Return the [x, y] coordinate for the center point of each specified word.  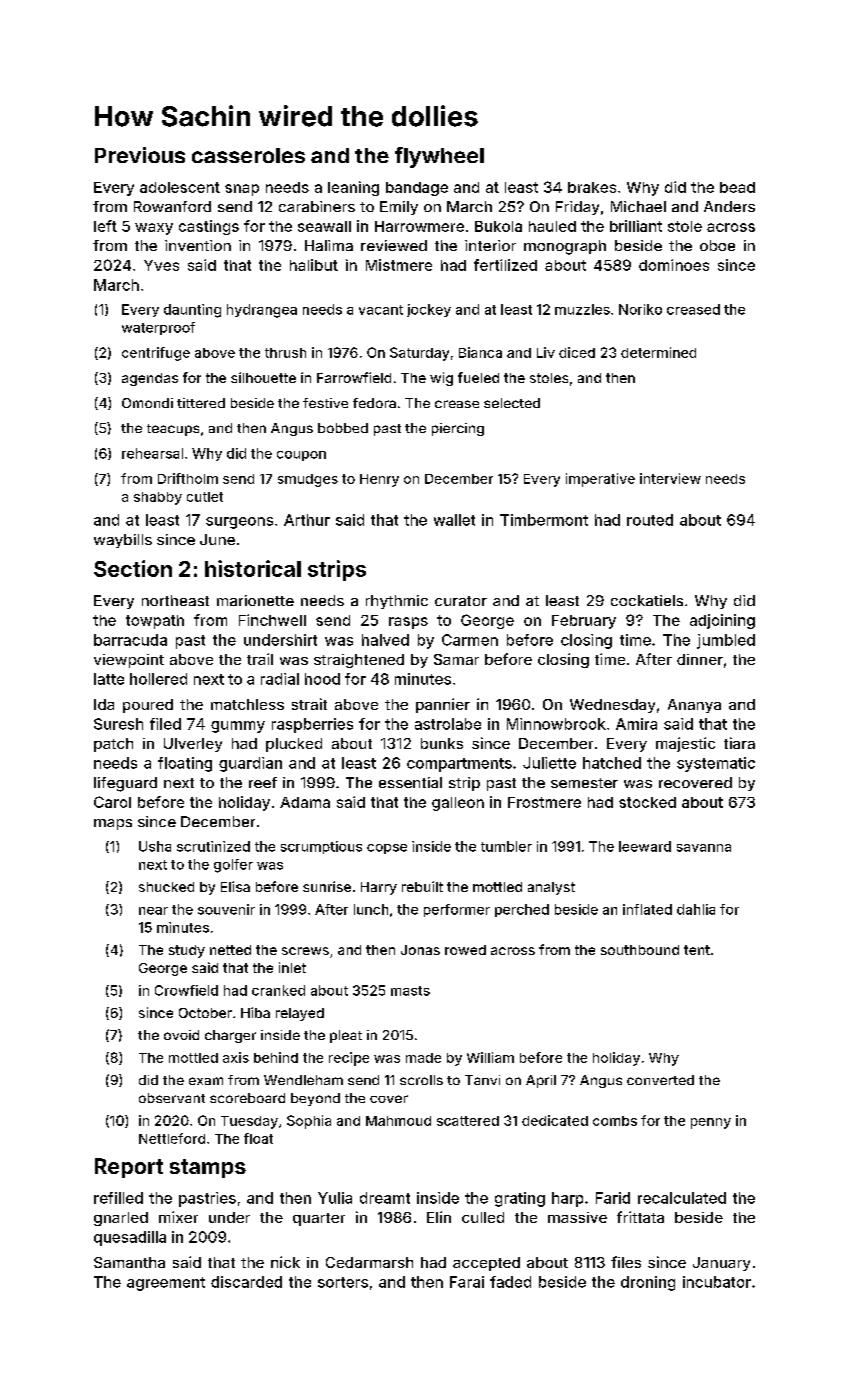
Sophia [309, 1122]
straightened [359, 661]
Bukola [498, 226]
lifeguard [125, 784]
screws [305, 951]
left [105, 226]
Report [129, 1168]
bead [737, 187]
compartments [459, 765]
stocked [647, 802]
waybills [123, 541]
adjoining [722, 621]
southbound [640, 950]
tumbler [506, 846]
